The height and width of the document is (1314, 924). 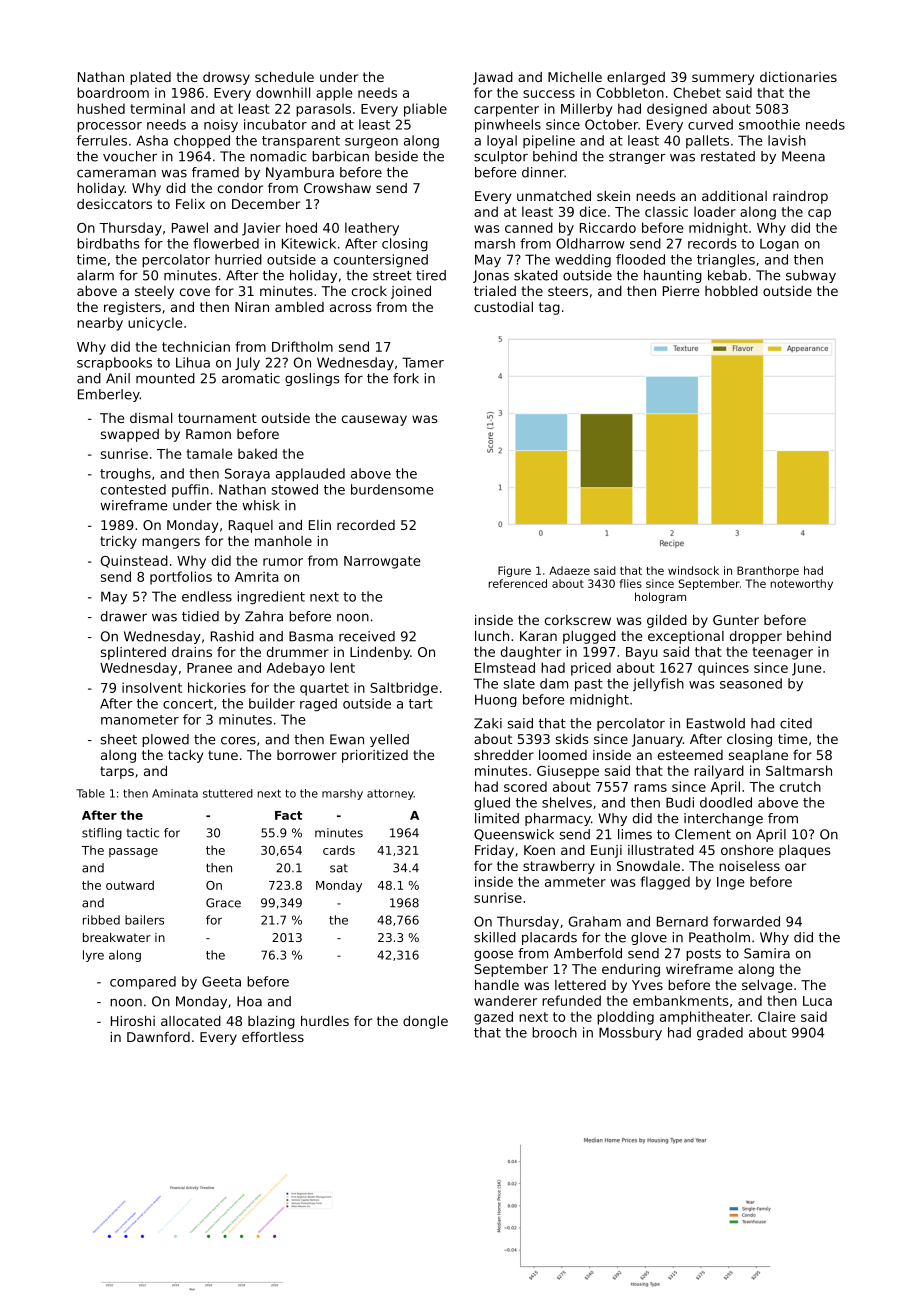 I want to click on hobbled, so click(x=731, y=291).
